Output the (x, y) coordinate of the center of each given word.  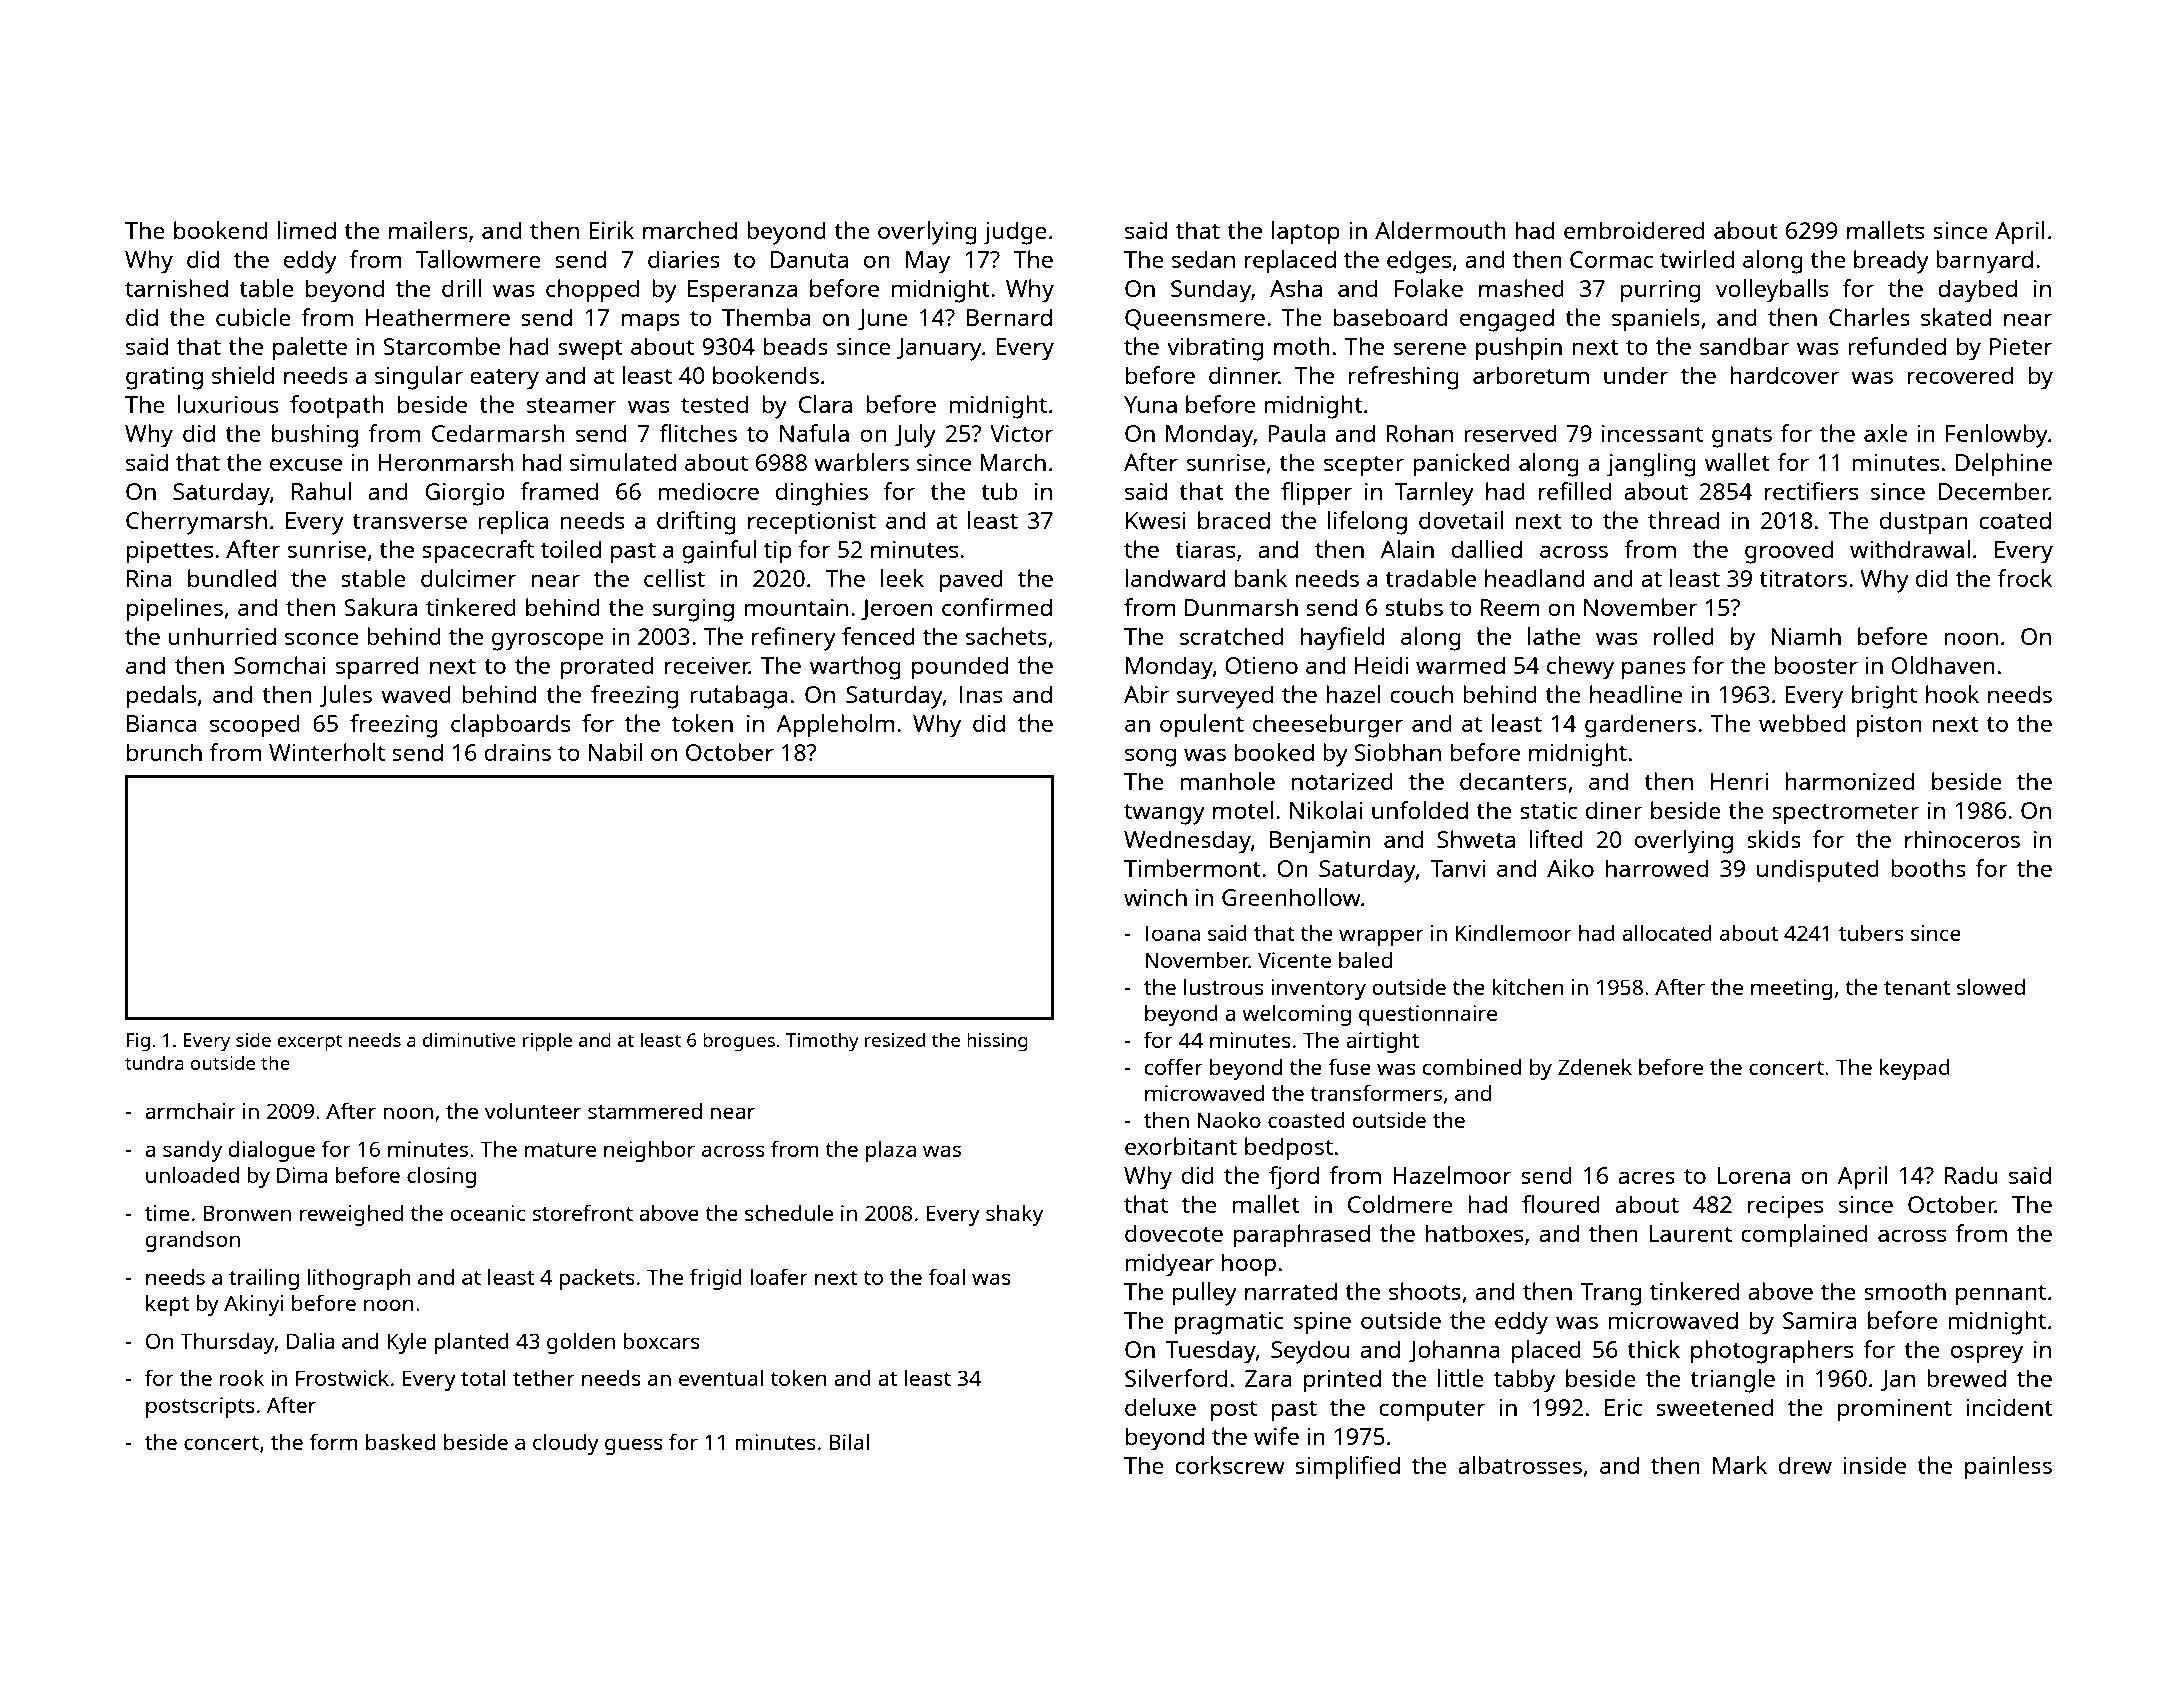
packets (597, 1279)
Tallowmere (478, 259)
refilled (1575, 491)
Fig (138, 1042)
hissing (997, 1042)
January (939, 349)
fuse (1349, 1066)
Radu (1971, 1175)
